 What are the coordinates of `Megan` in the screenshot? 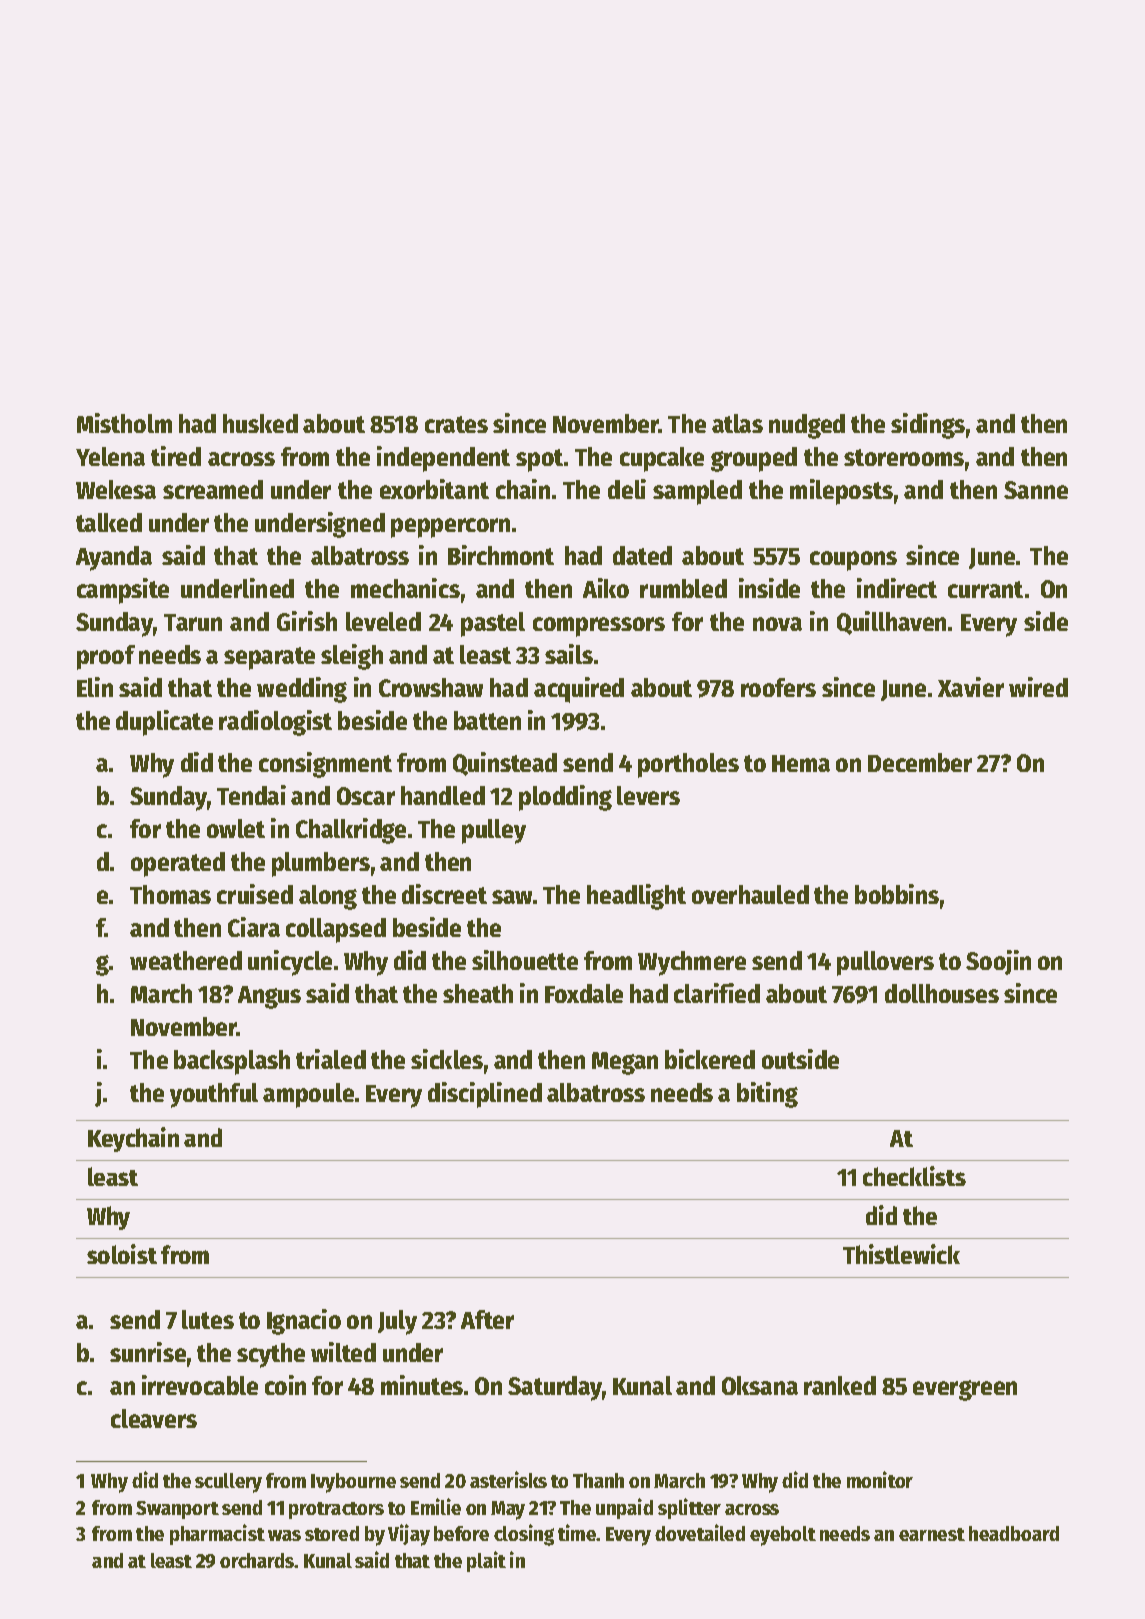 It's located at (625, 1063).
